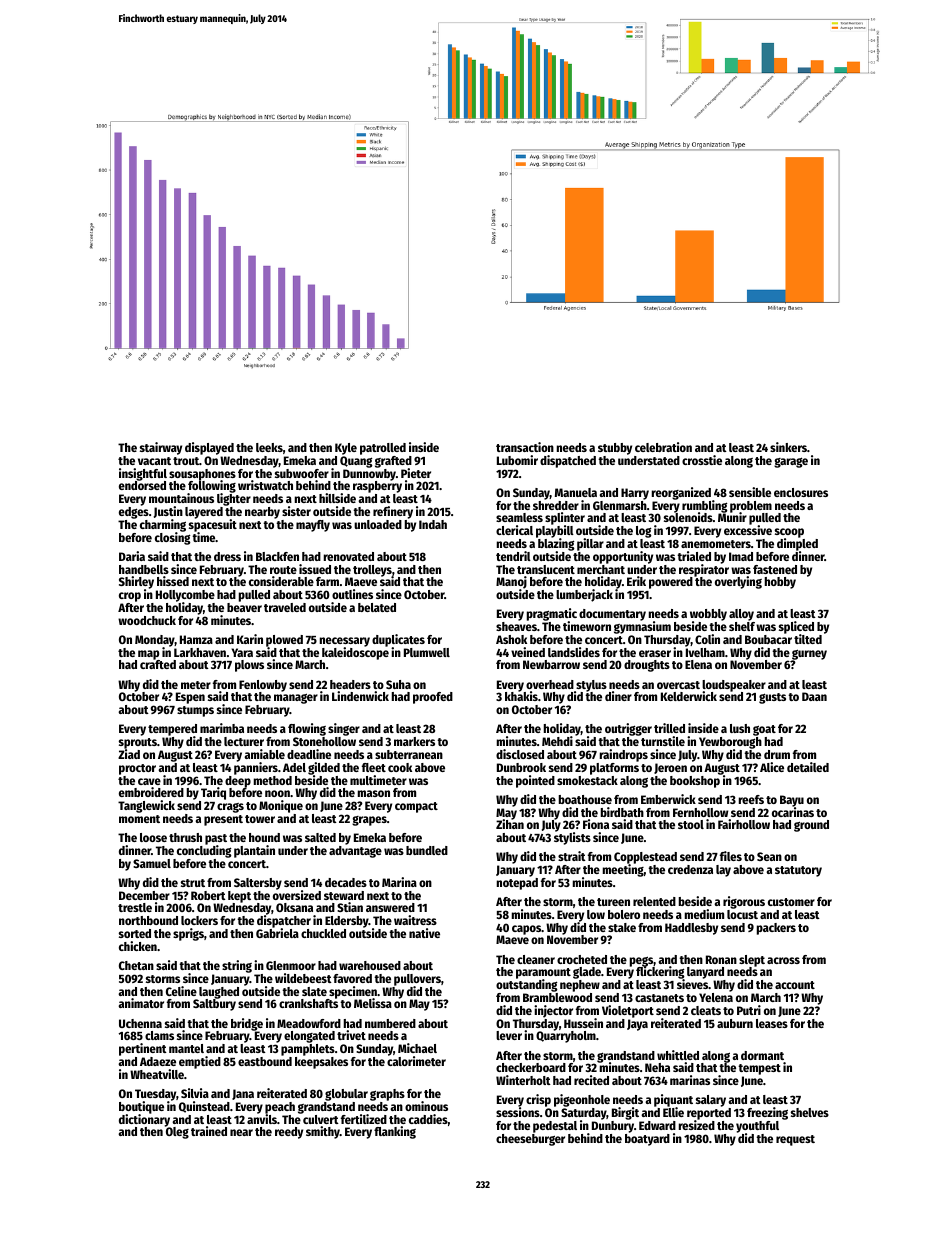 The width and height of the image is (952, 1233). Describe the element at coordinates (230, 808) in the image. I see `crags` at that location.
